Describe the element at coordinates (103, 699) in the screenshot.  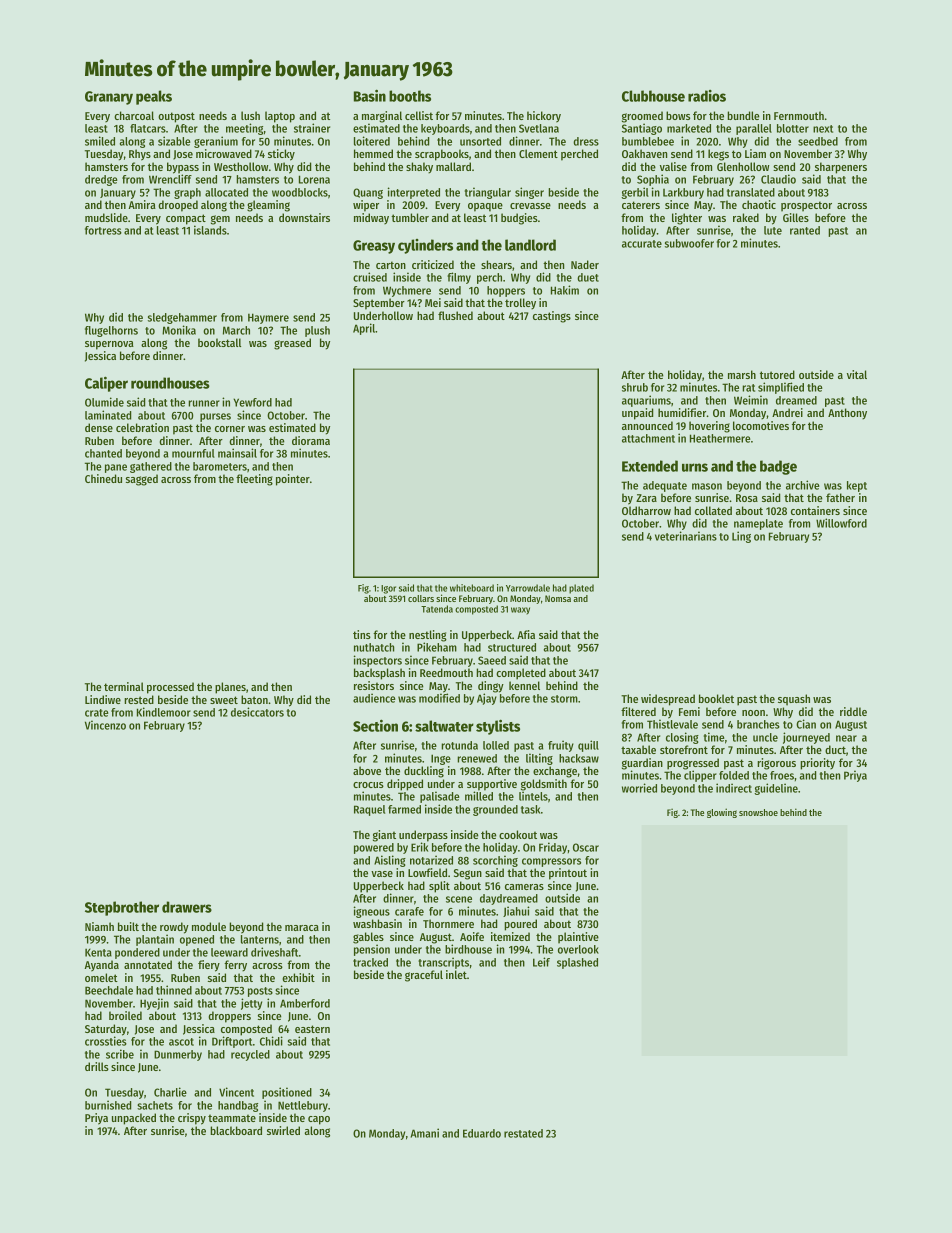
I see `Lindiwe` at that location.
